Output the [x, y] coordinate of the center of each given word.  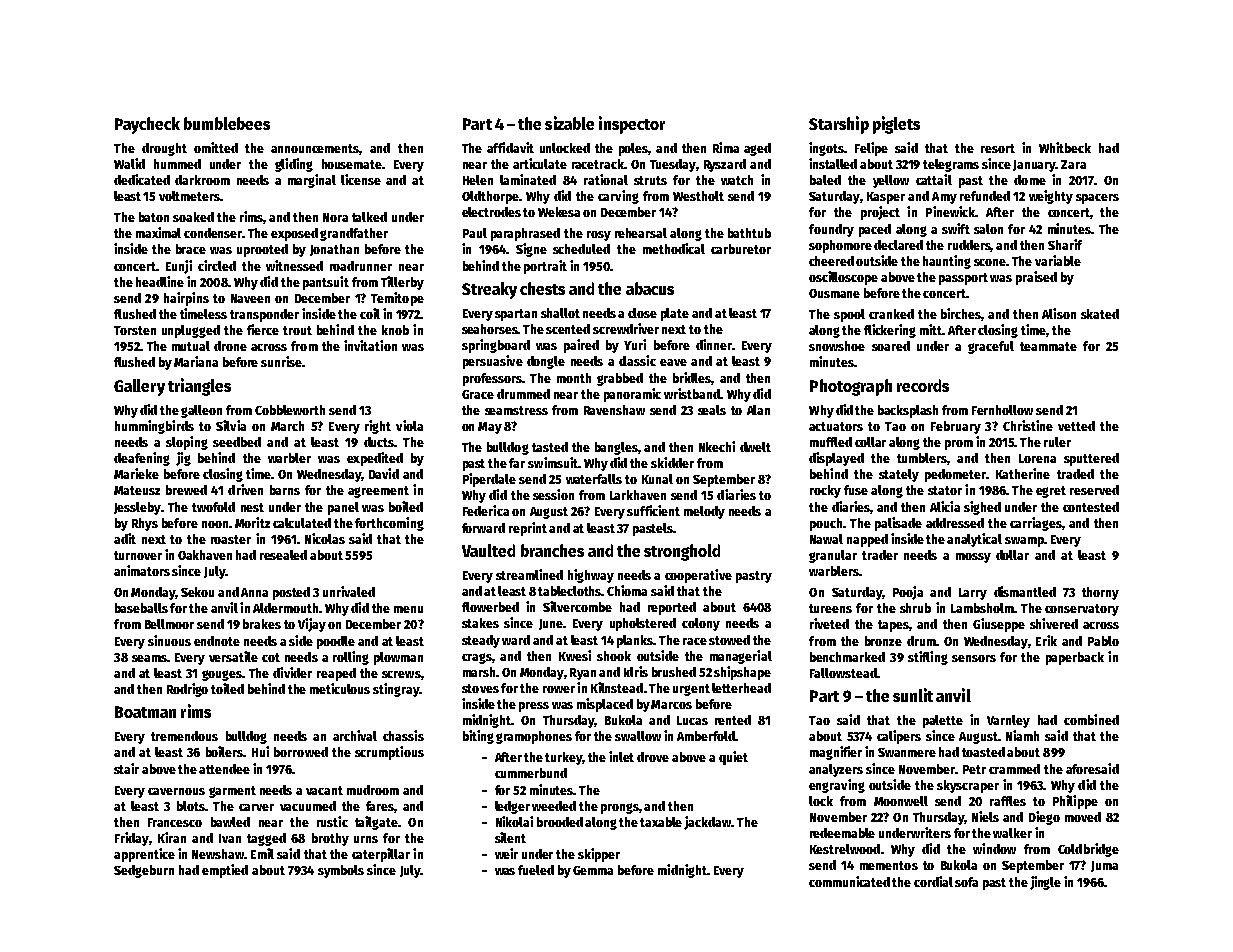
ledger [512, 807]
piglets [896, 125]
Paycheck [147, 125]
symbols [341, 871]
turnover [138, 555]
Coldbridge [1088, 850]
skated [1100, 314]
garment [232, 792]
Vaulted [488, 550]
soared [891, 346]
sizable [569, 123]
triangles [199, 387]
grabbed [620, 379]
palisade [898, 524]
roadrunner [361, 266]
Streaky [489, 290]
